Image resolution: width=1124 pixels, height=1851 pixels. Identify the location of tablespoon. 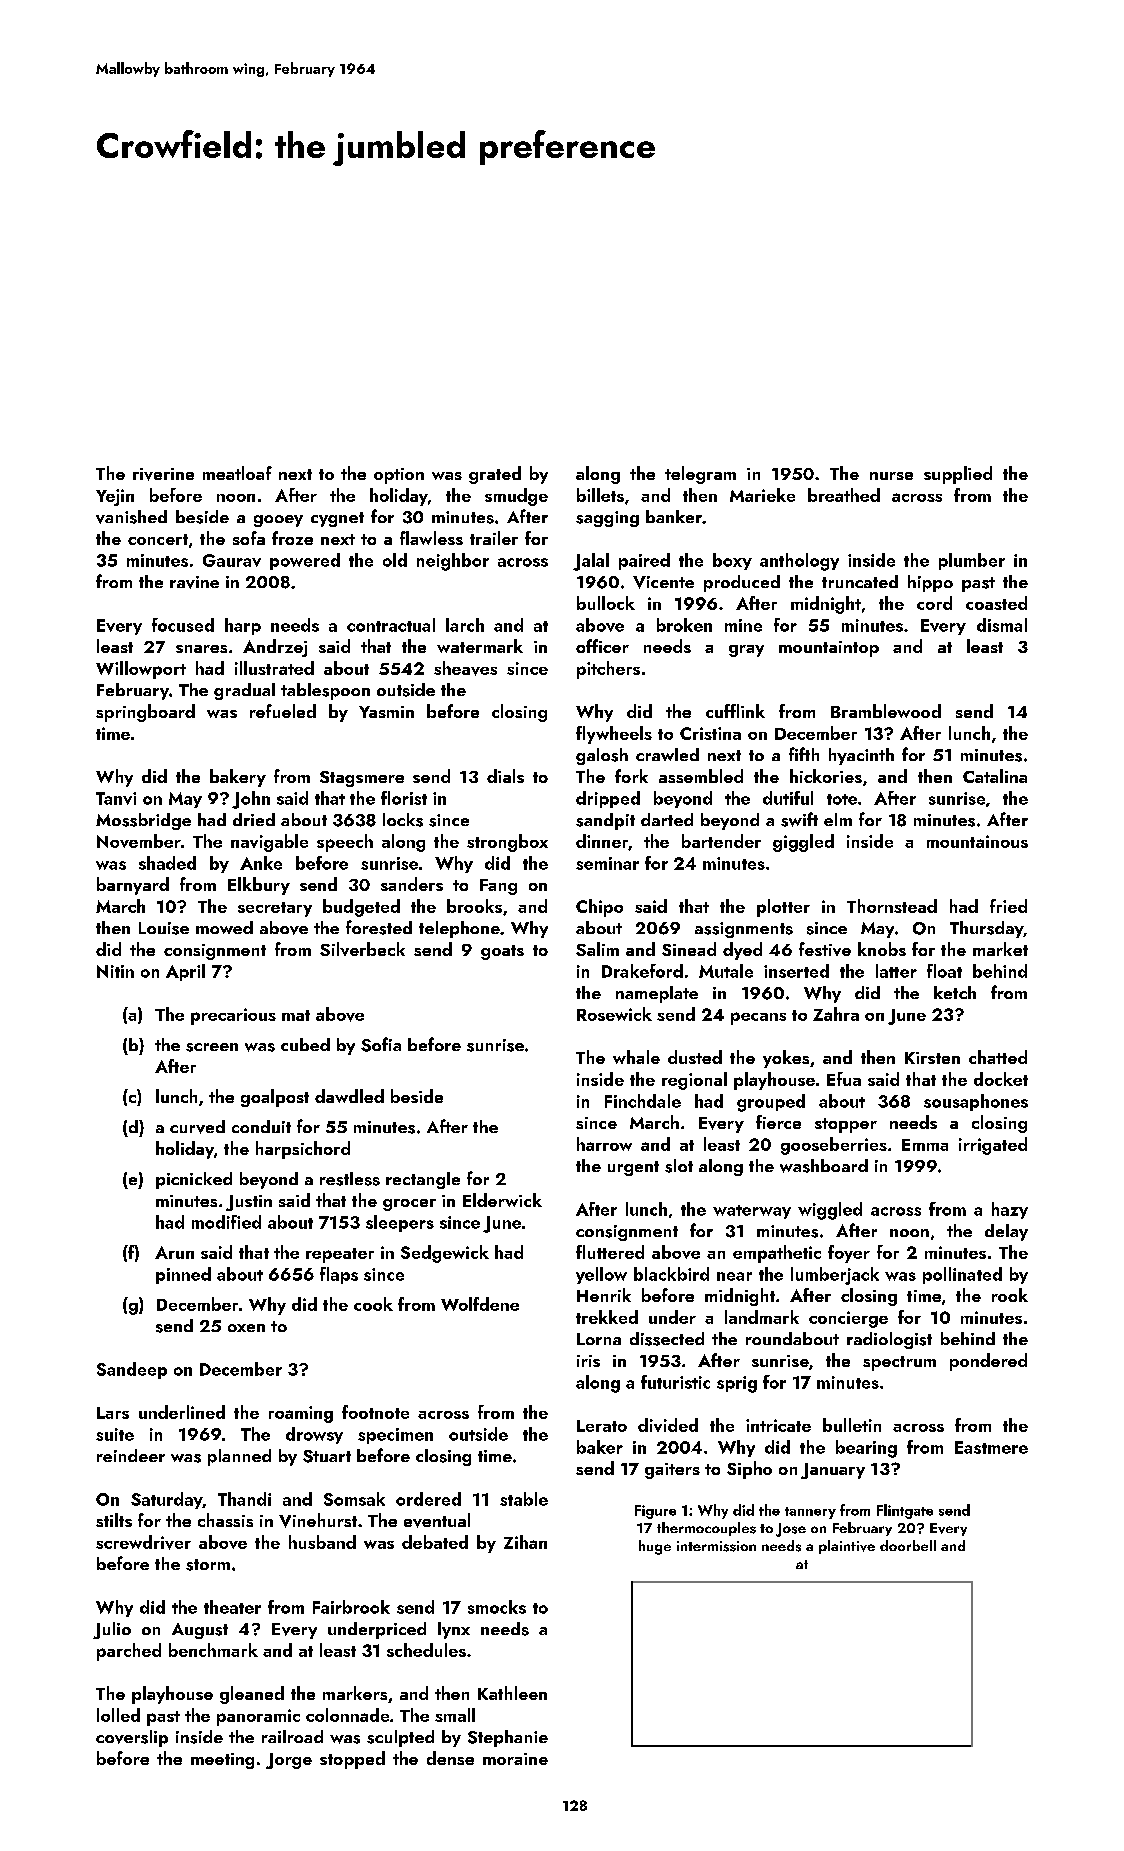
(325, 691).
